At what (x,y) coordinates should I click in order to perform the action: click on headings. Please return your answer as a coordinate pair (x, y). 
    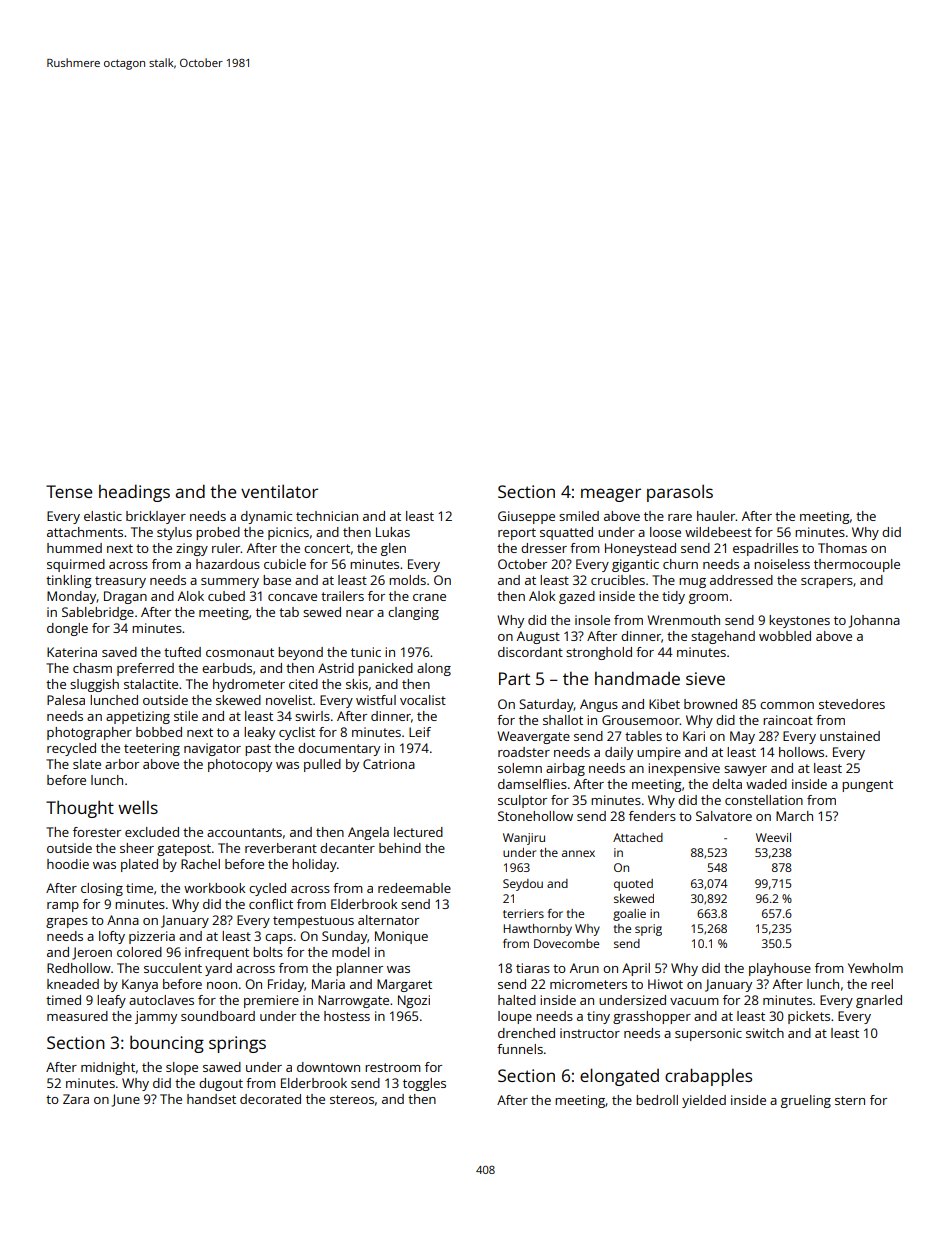
    Looking at the image, I should click on (134, 493).
